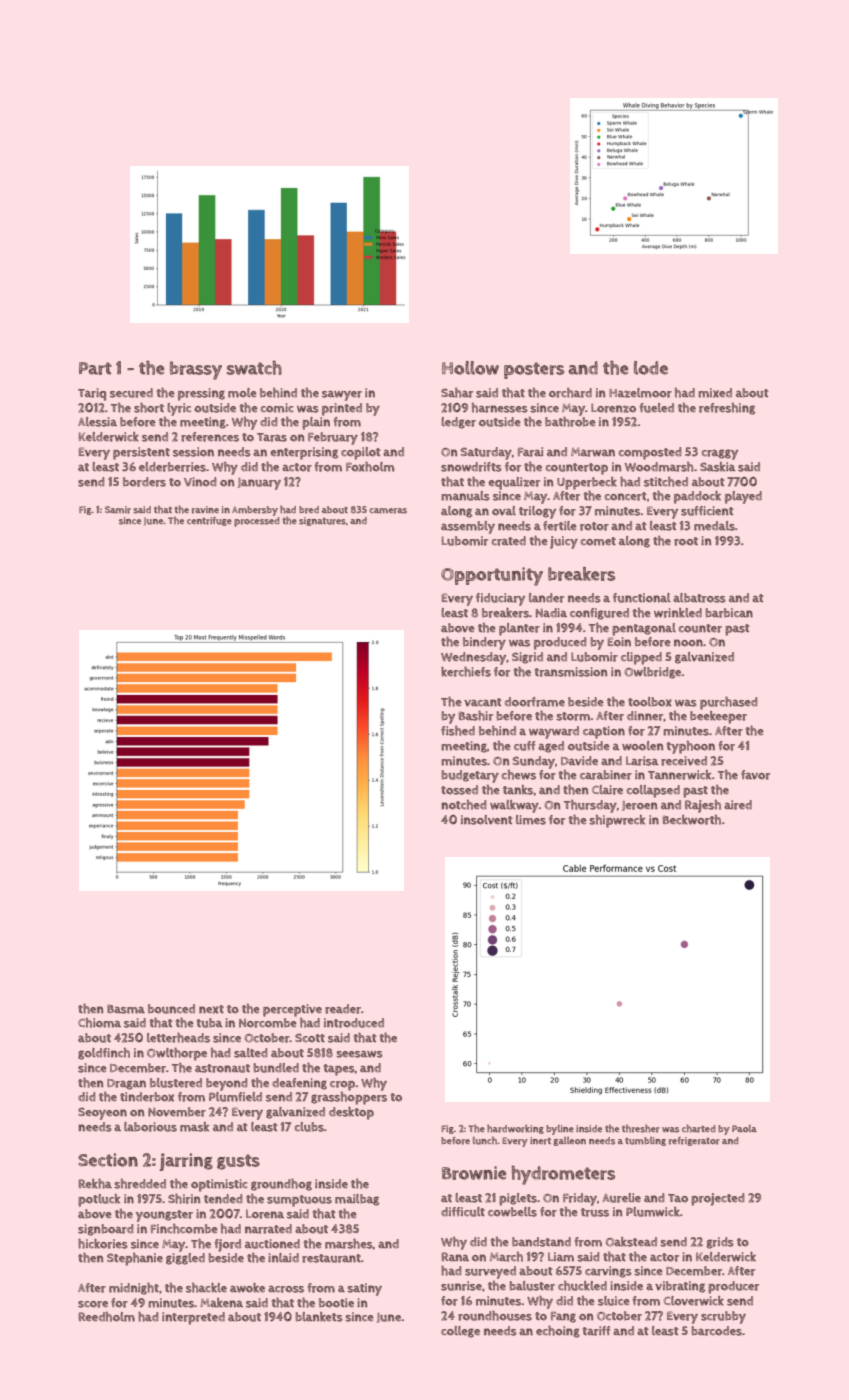 The height and width of the screenshot is (1400, 849). Describe the element at coordinates (727, 409) in the screenshot. I see `refreshing` at that location.
